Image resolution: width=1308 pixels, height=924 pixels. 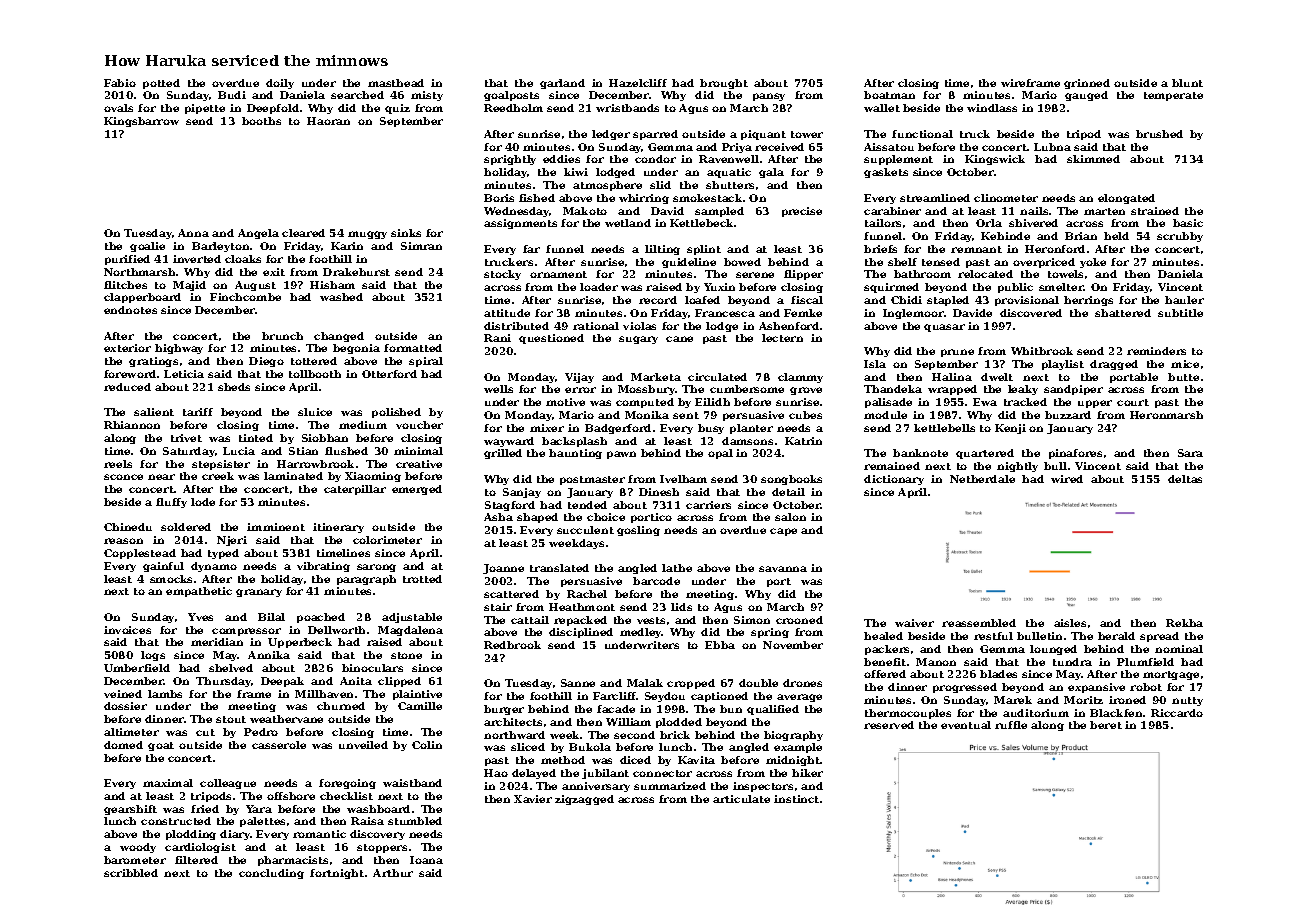 What do you see at coordinates (196, 860) in the screenshot?
I see `filtered` at bounding box center [196, 860].
